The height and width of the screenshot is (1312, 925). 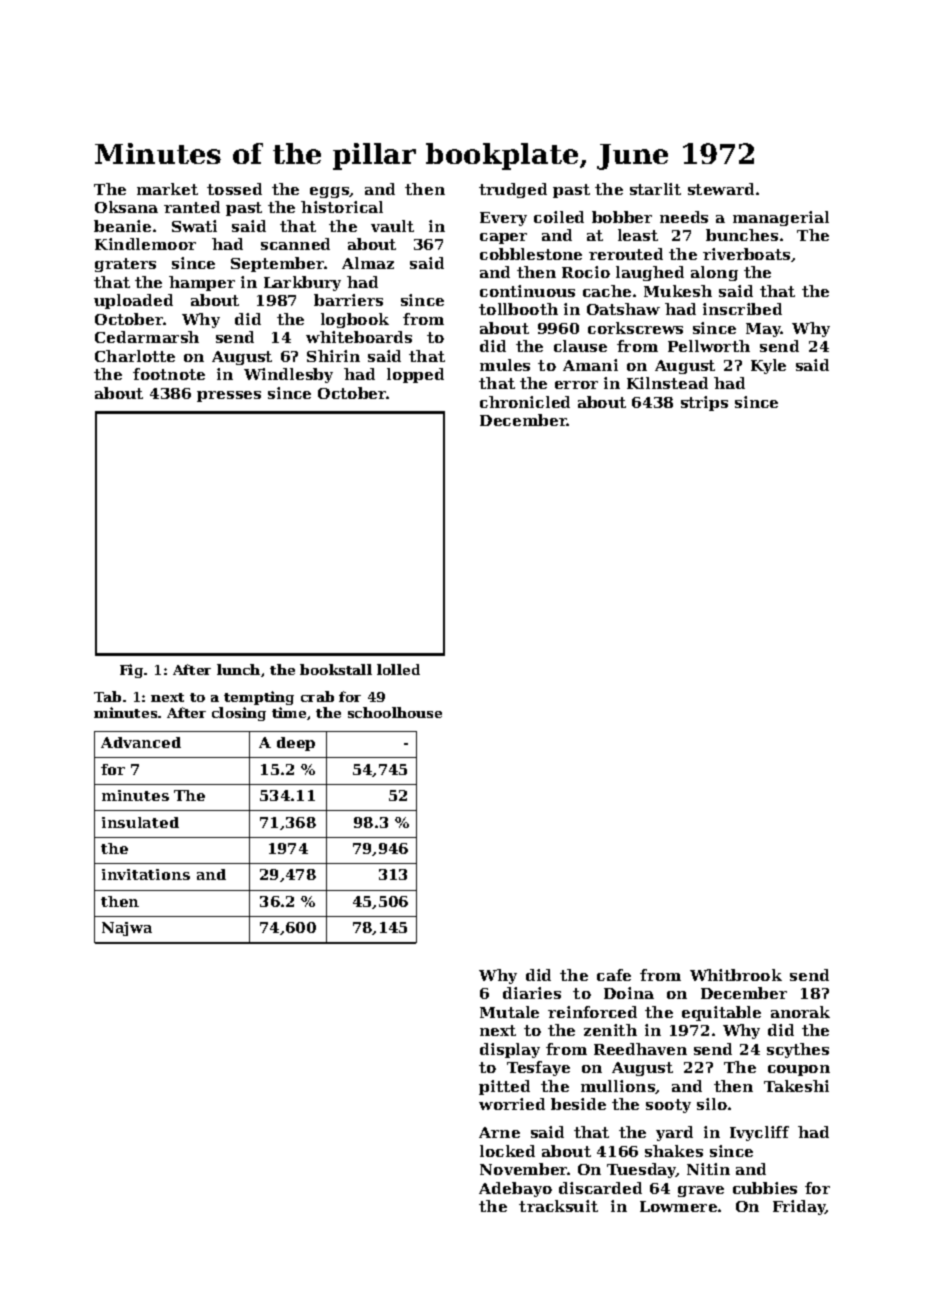 I want to click on presses, so click(x=229, y=396).
